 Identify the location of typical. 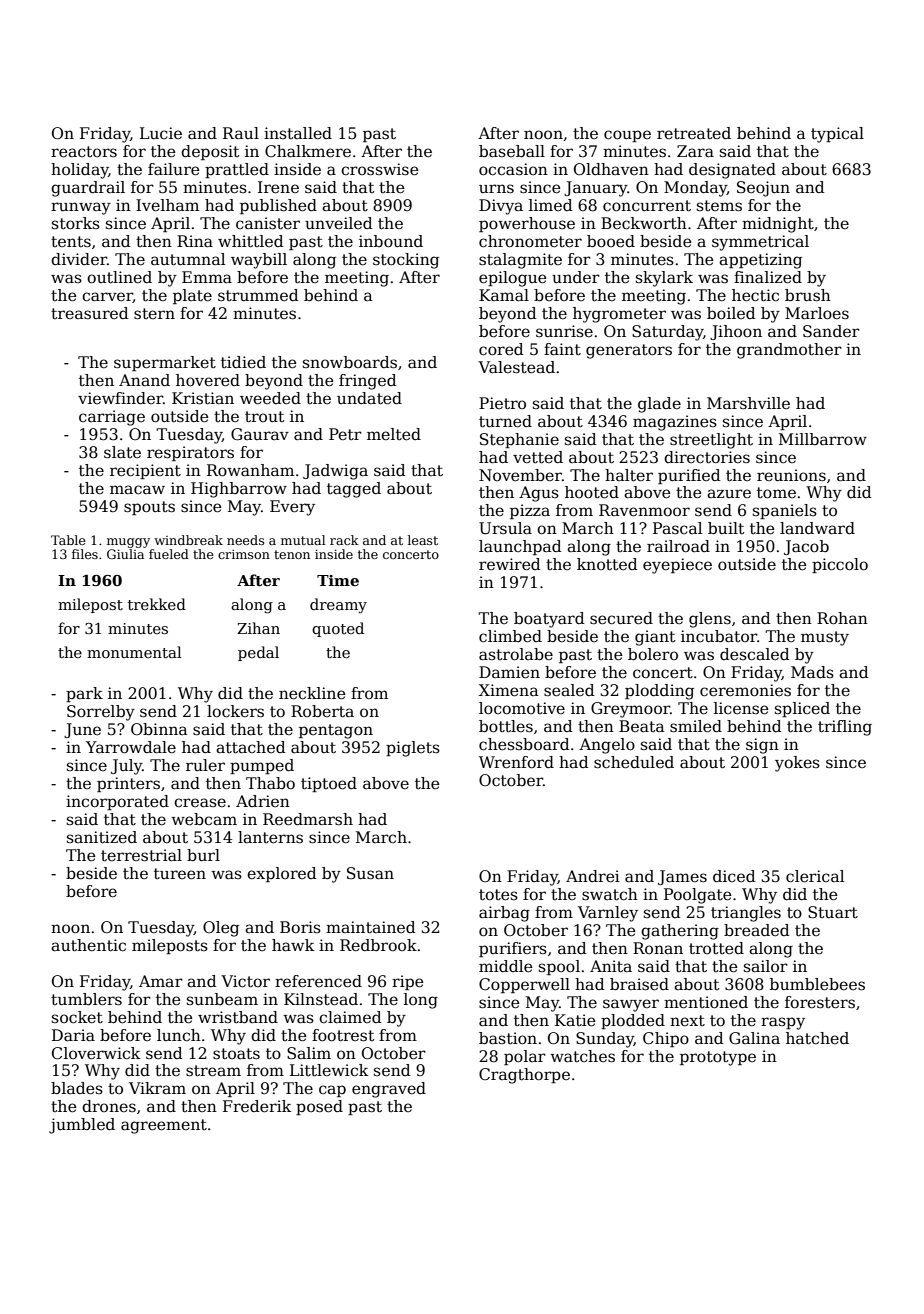
(837, 135).
